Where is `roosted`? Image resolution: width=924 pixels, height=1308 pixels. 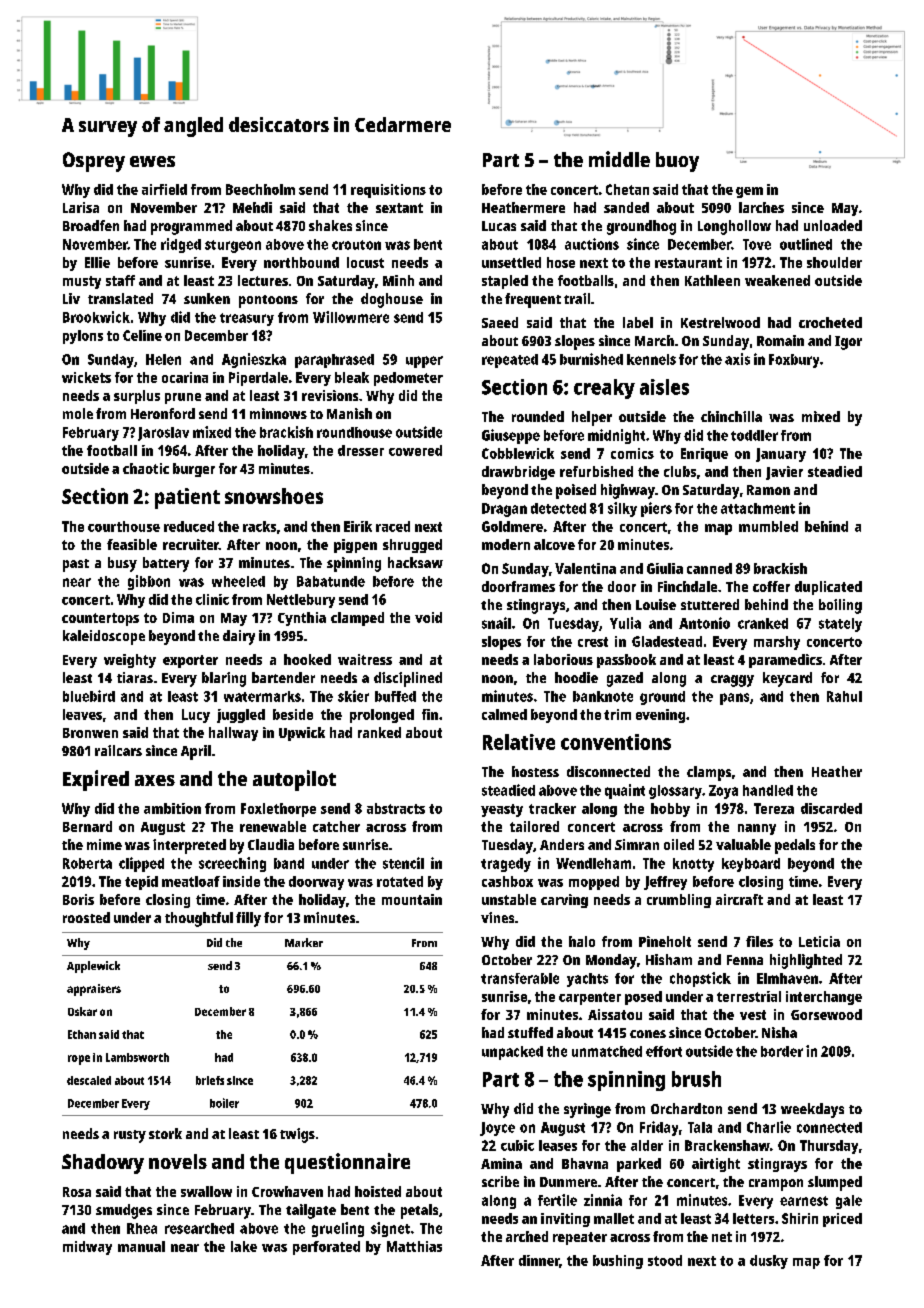
roosted is located at coordinates (86, 917).
